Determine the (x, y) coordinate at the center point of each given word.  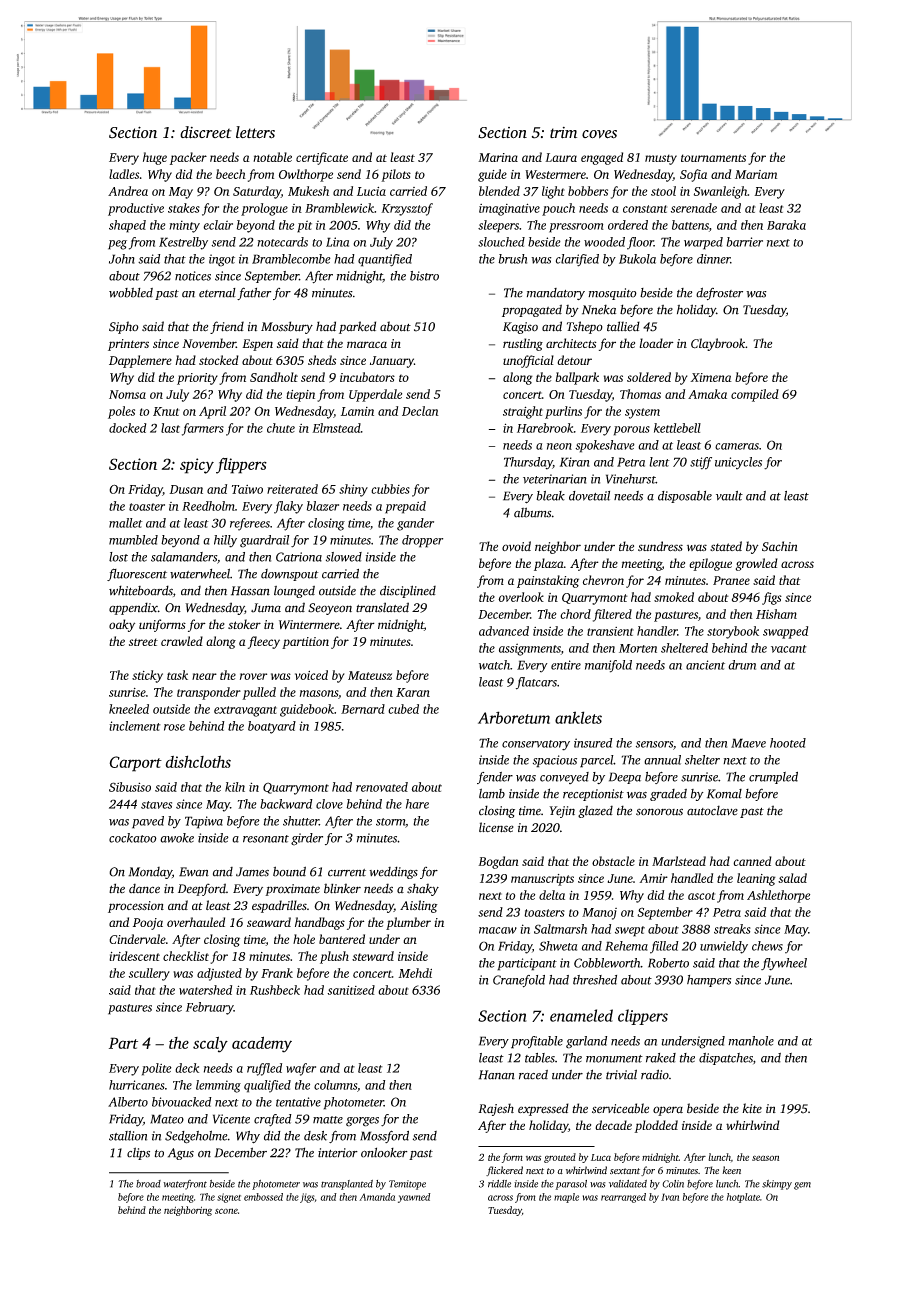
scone (226, 1211)
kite (752, 1108)
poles (121, 412)
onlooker (384, 1152)
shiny (353, 490)
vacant (789, 649)
